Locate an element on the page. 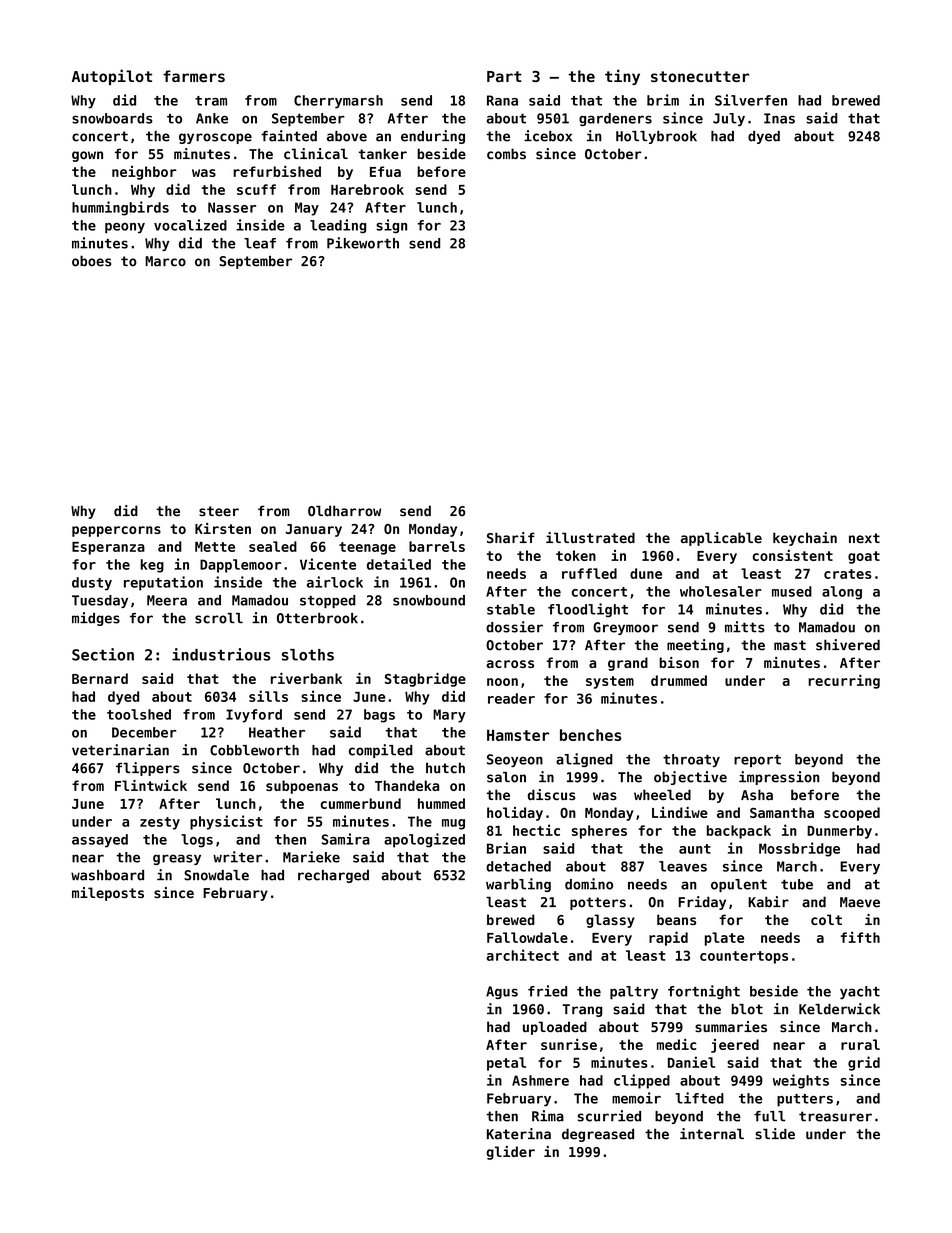 This image has width=952, height=1233. reader is located at coordinates (511, 698).
